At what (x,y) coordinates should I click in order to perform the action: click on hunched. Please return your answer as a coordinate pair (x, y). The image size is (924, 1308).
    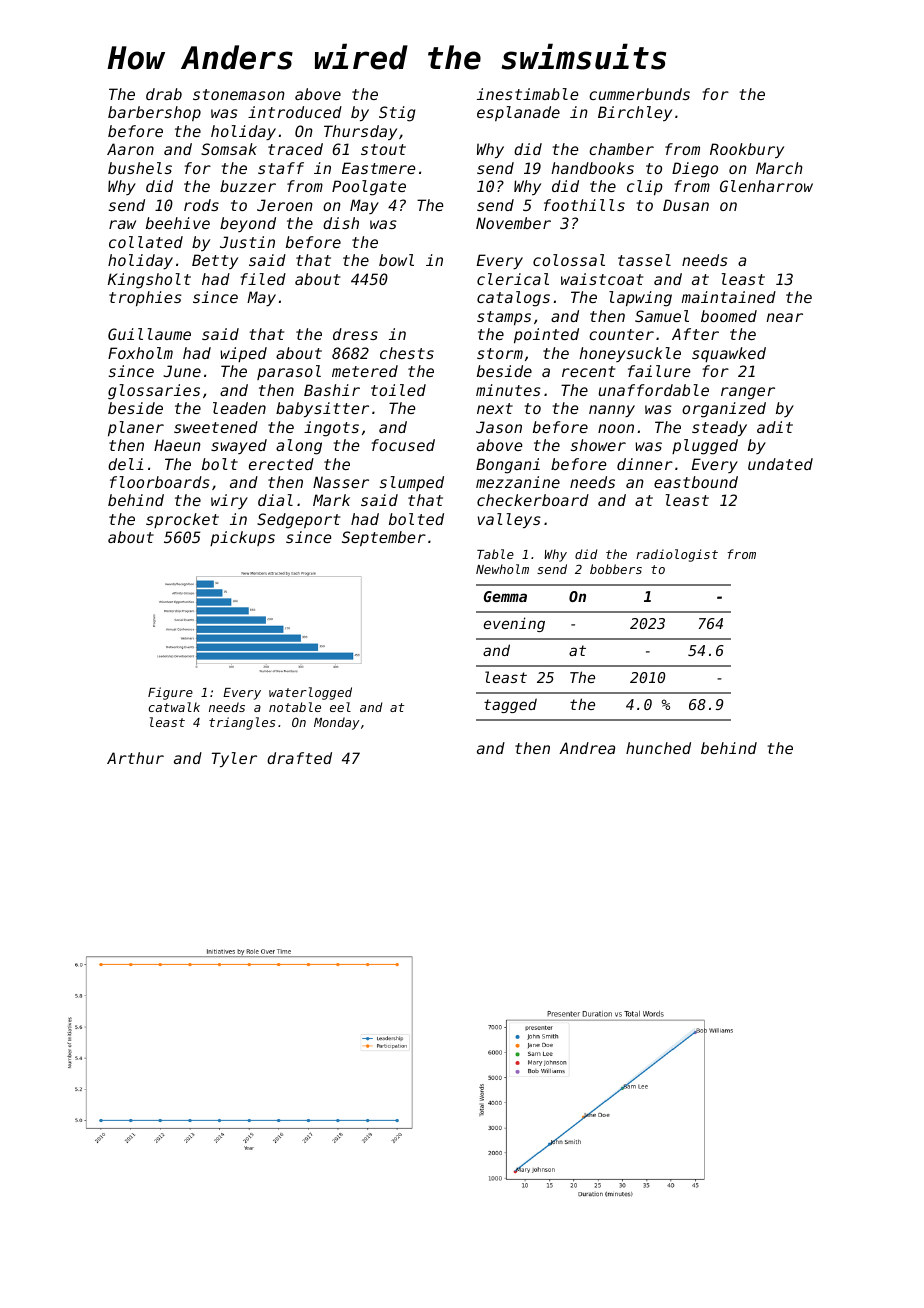
    Looking at the image, I should click on (658, 748).
